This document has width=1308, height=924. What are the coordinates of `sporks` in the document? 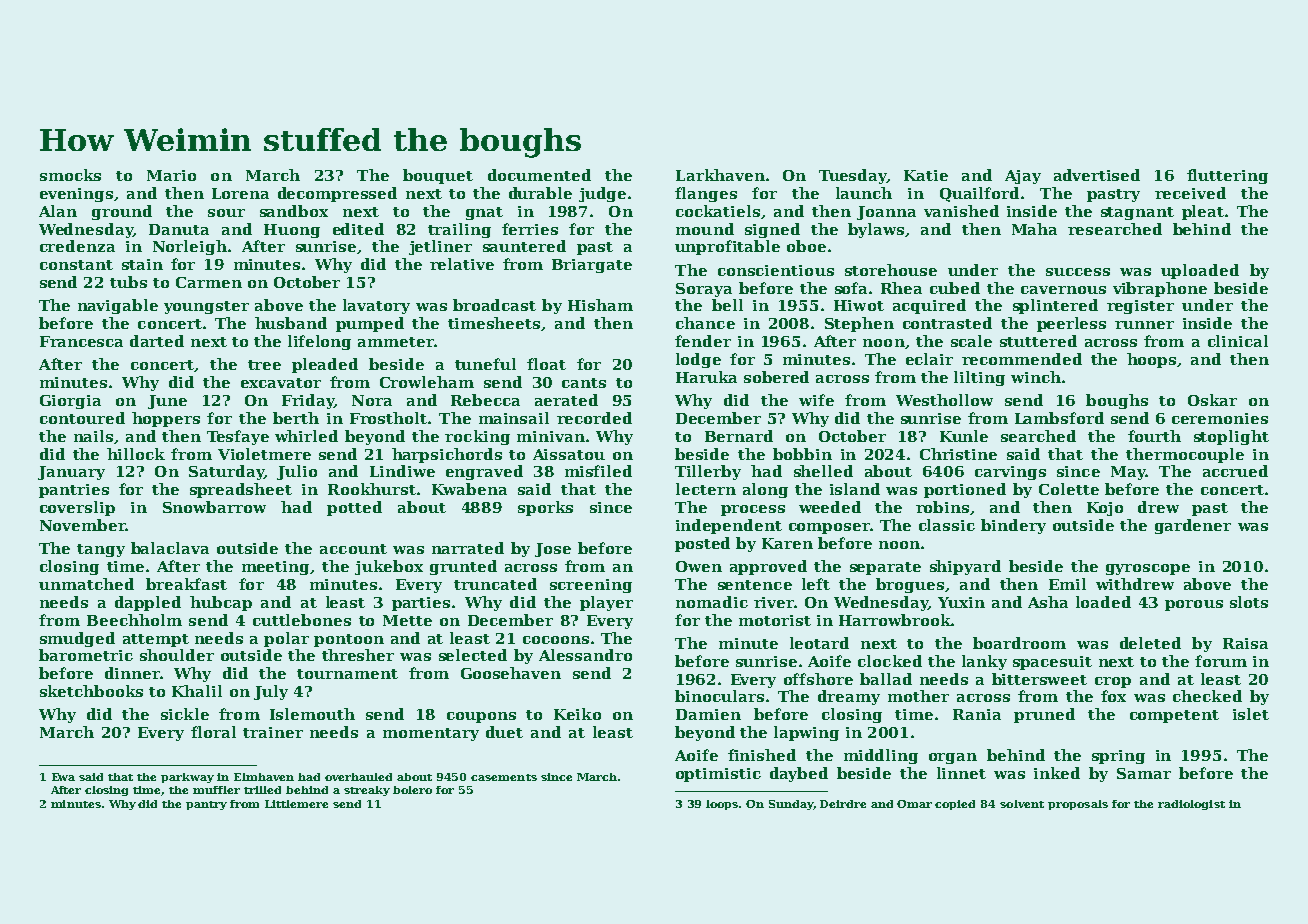 It's located at (545, 508).
